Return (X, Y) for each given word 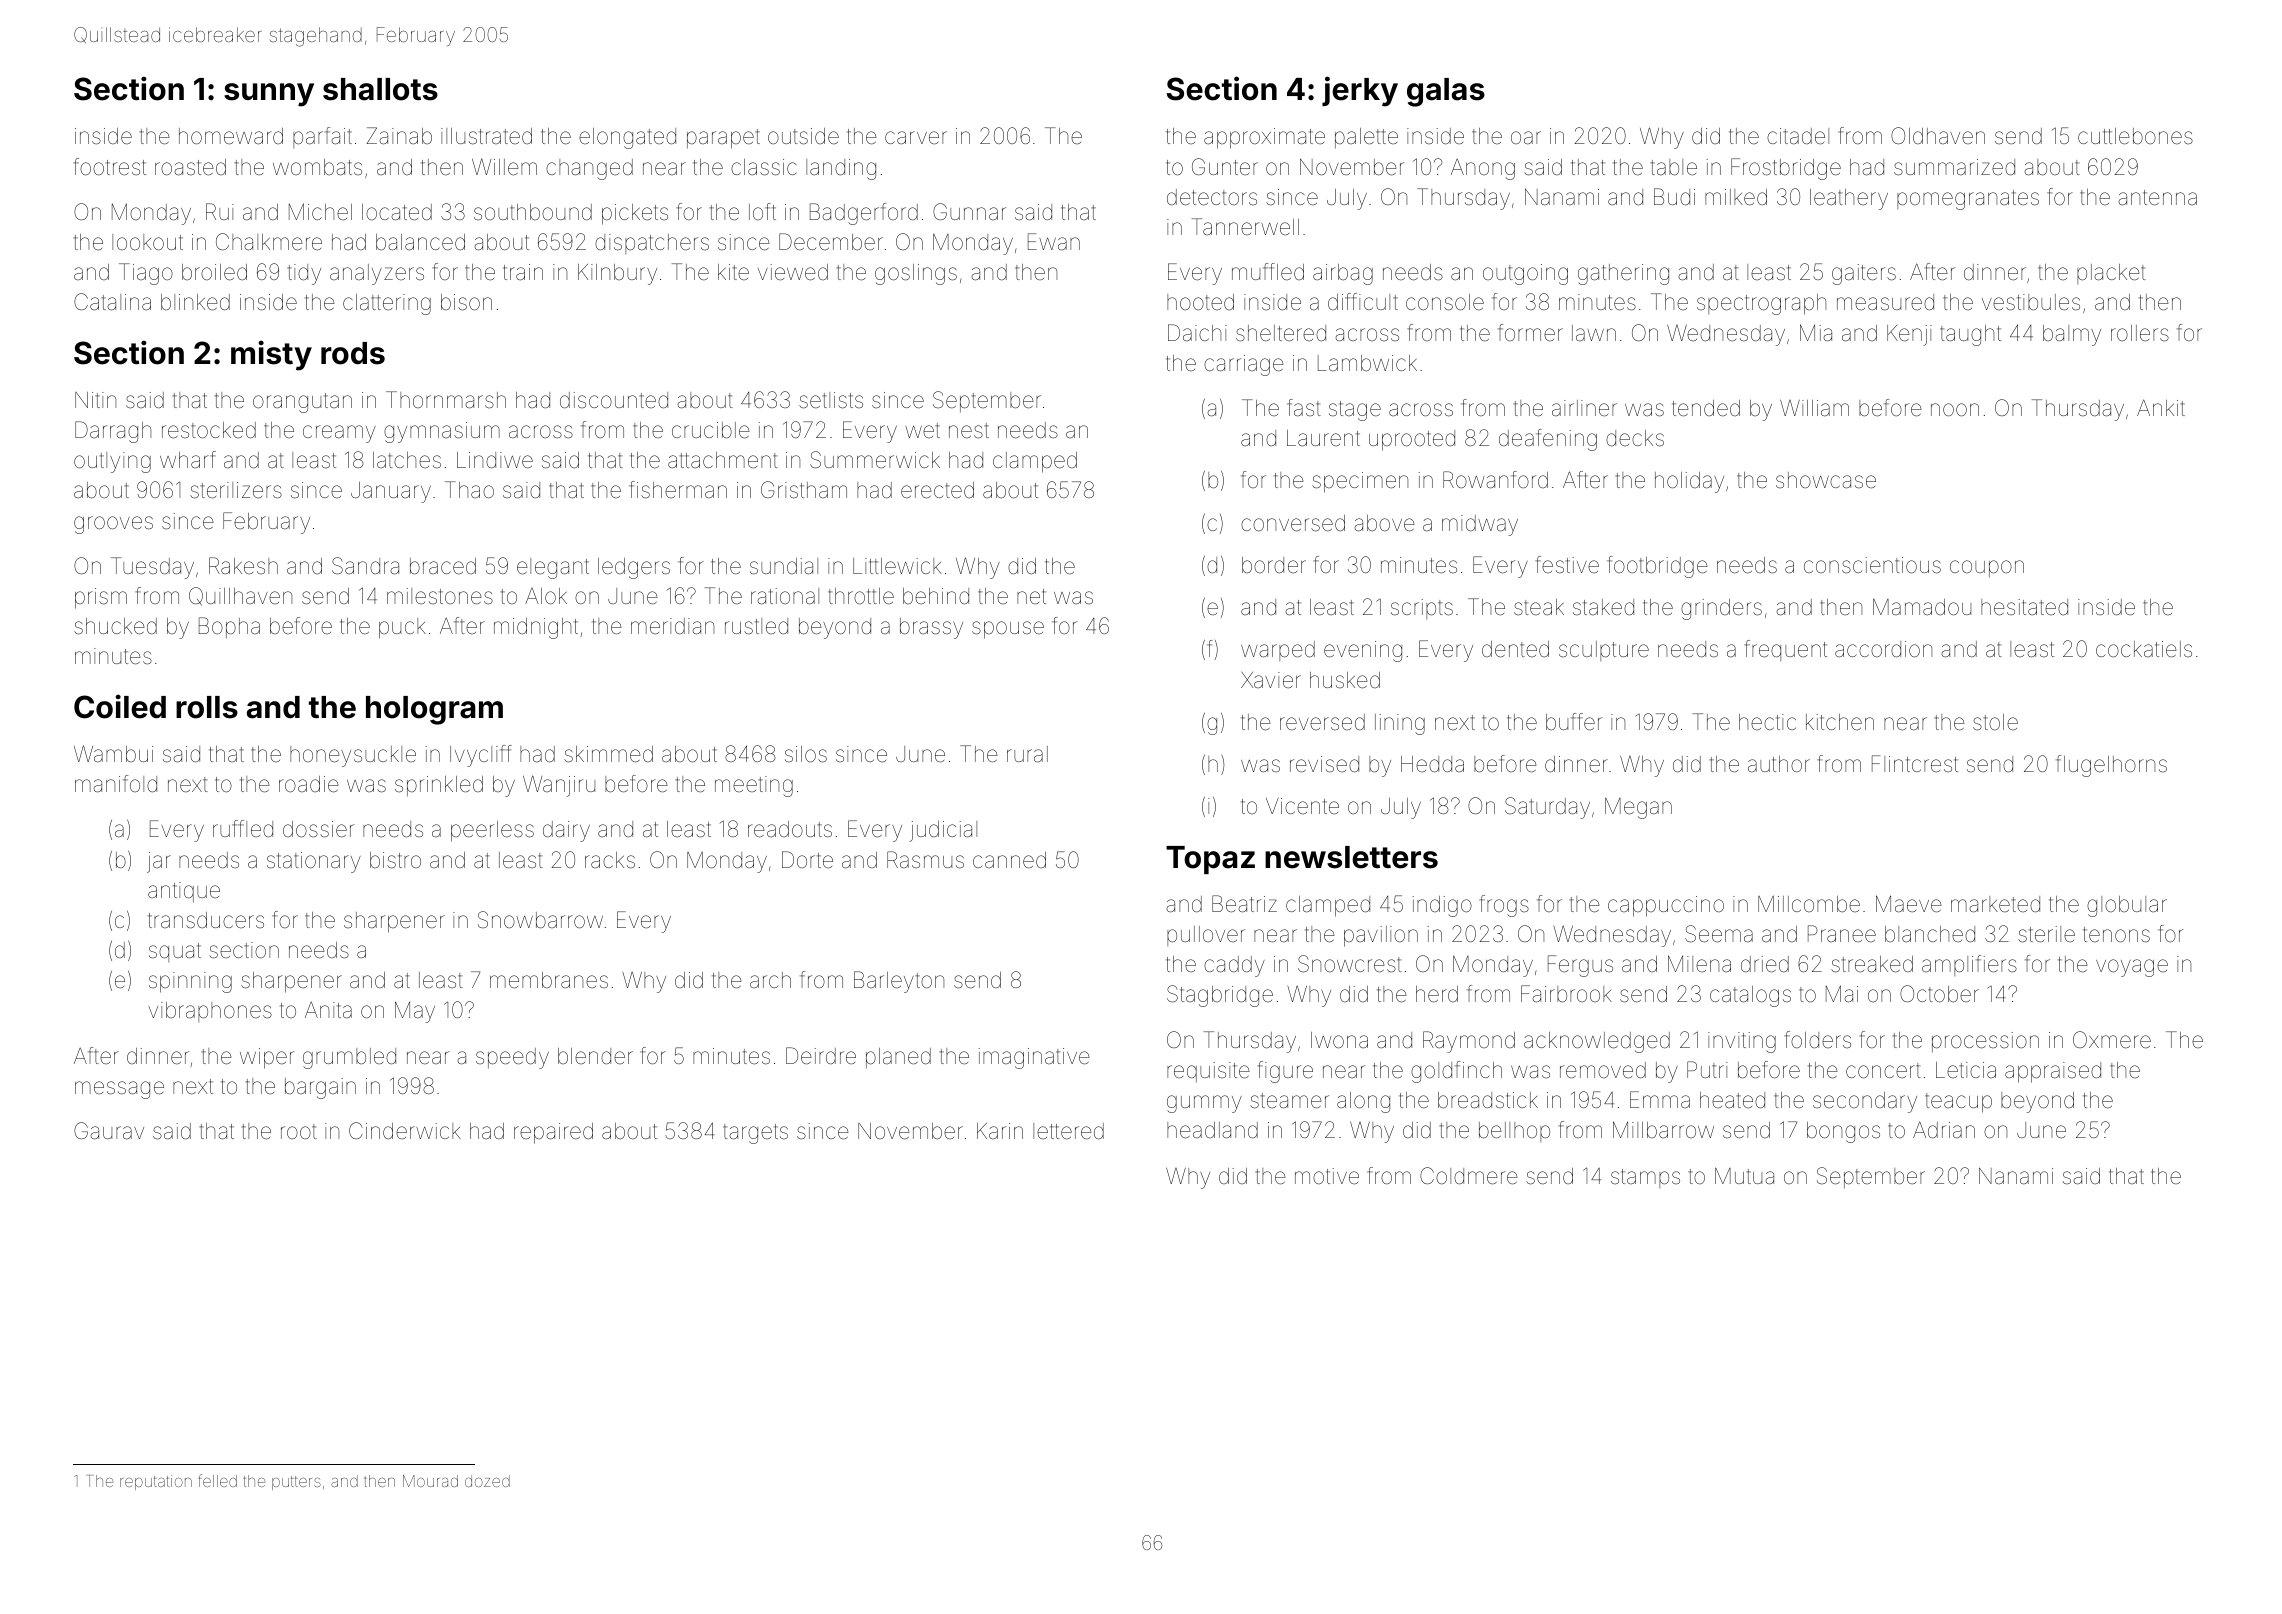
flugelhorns (2111, 766)
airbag (1343, 274)
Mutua (1744, 1176)
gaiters (1864, 274)
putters (296, 1483)
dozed (487, 1481)
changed (589, 169)
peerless (492, 831)
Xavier (1271, 680)
